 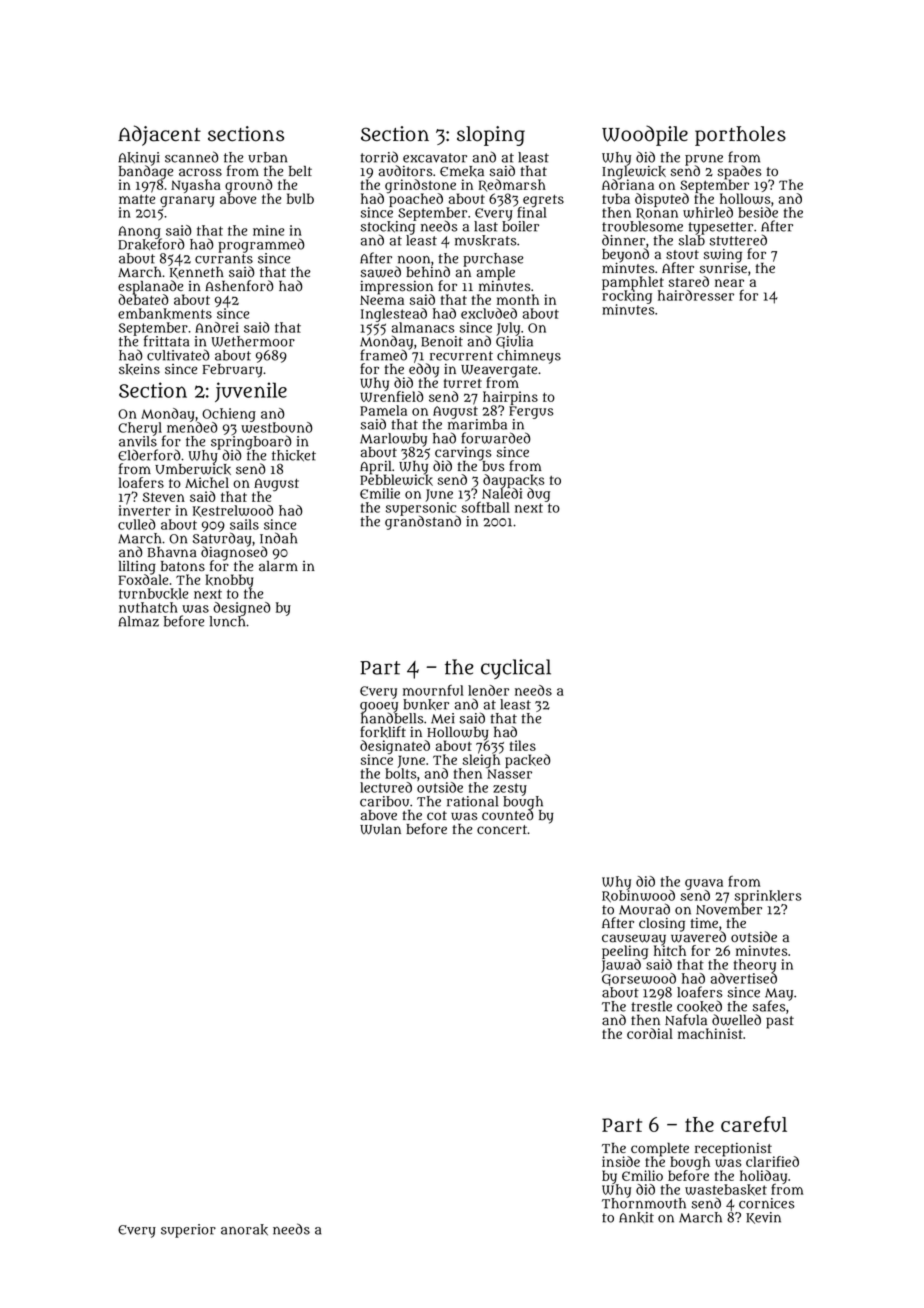 I want to click on alarm, so click(x=278, y=566).
